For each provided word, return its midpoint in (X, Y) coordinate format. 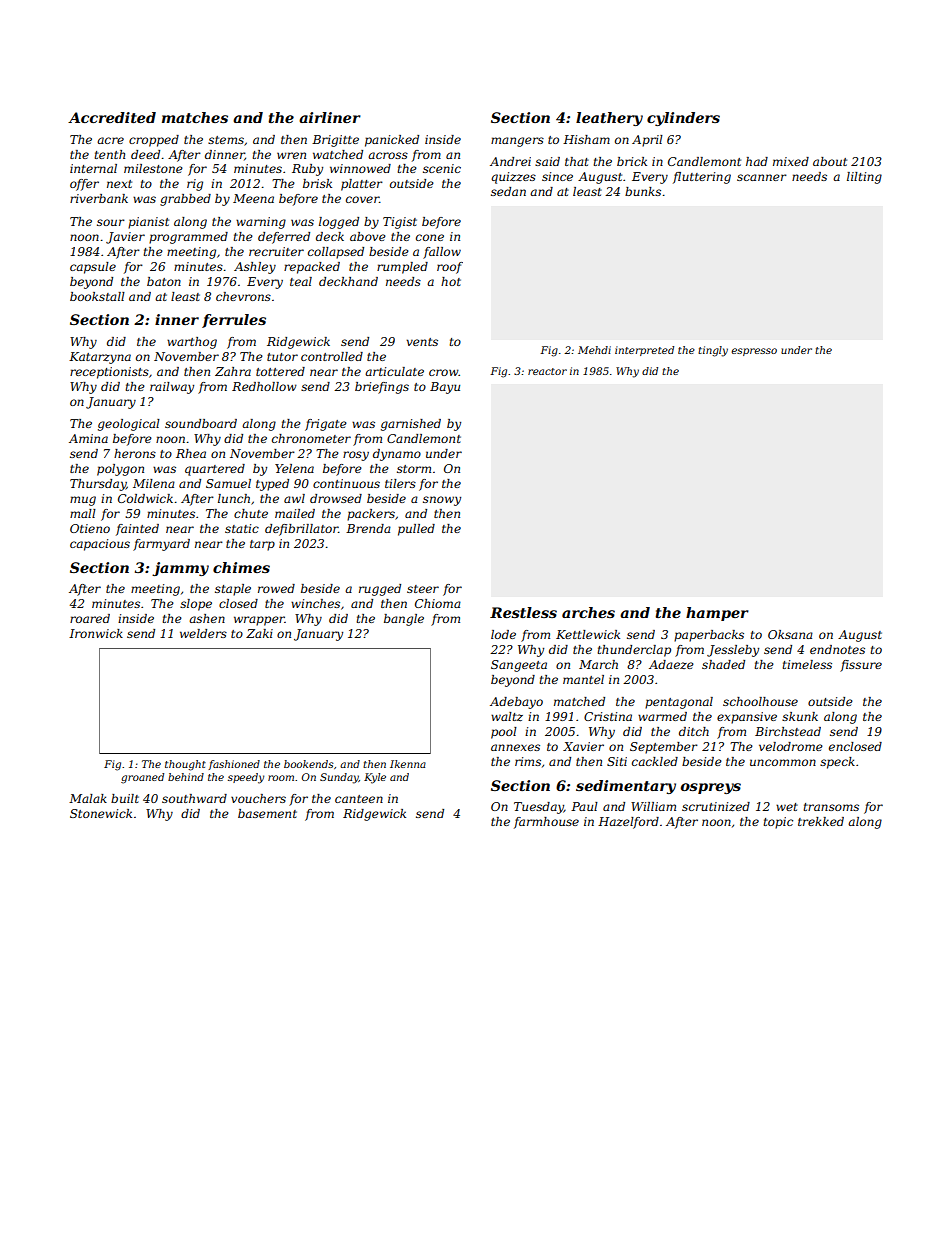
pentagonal (679, 703)
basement (267, 813)
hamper (717, 614)
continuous (346, 483)
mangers (517, 142)
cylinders (683, 119)
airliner (330, 117)
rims (528, 761)
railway (172, 388)
